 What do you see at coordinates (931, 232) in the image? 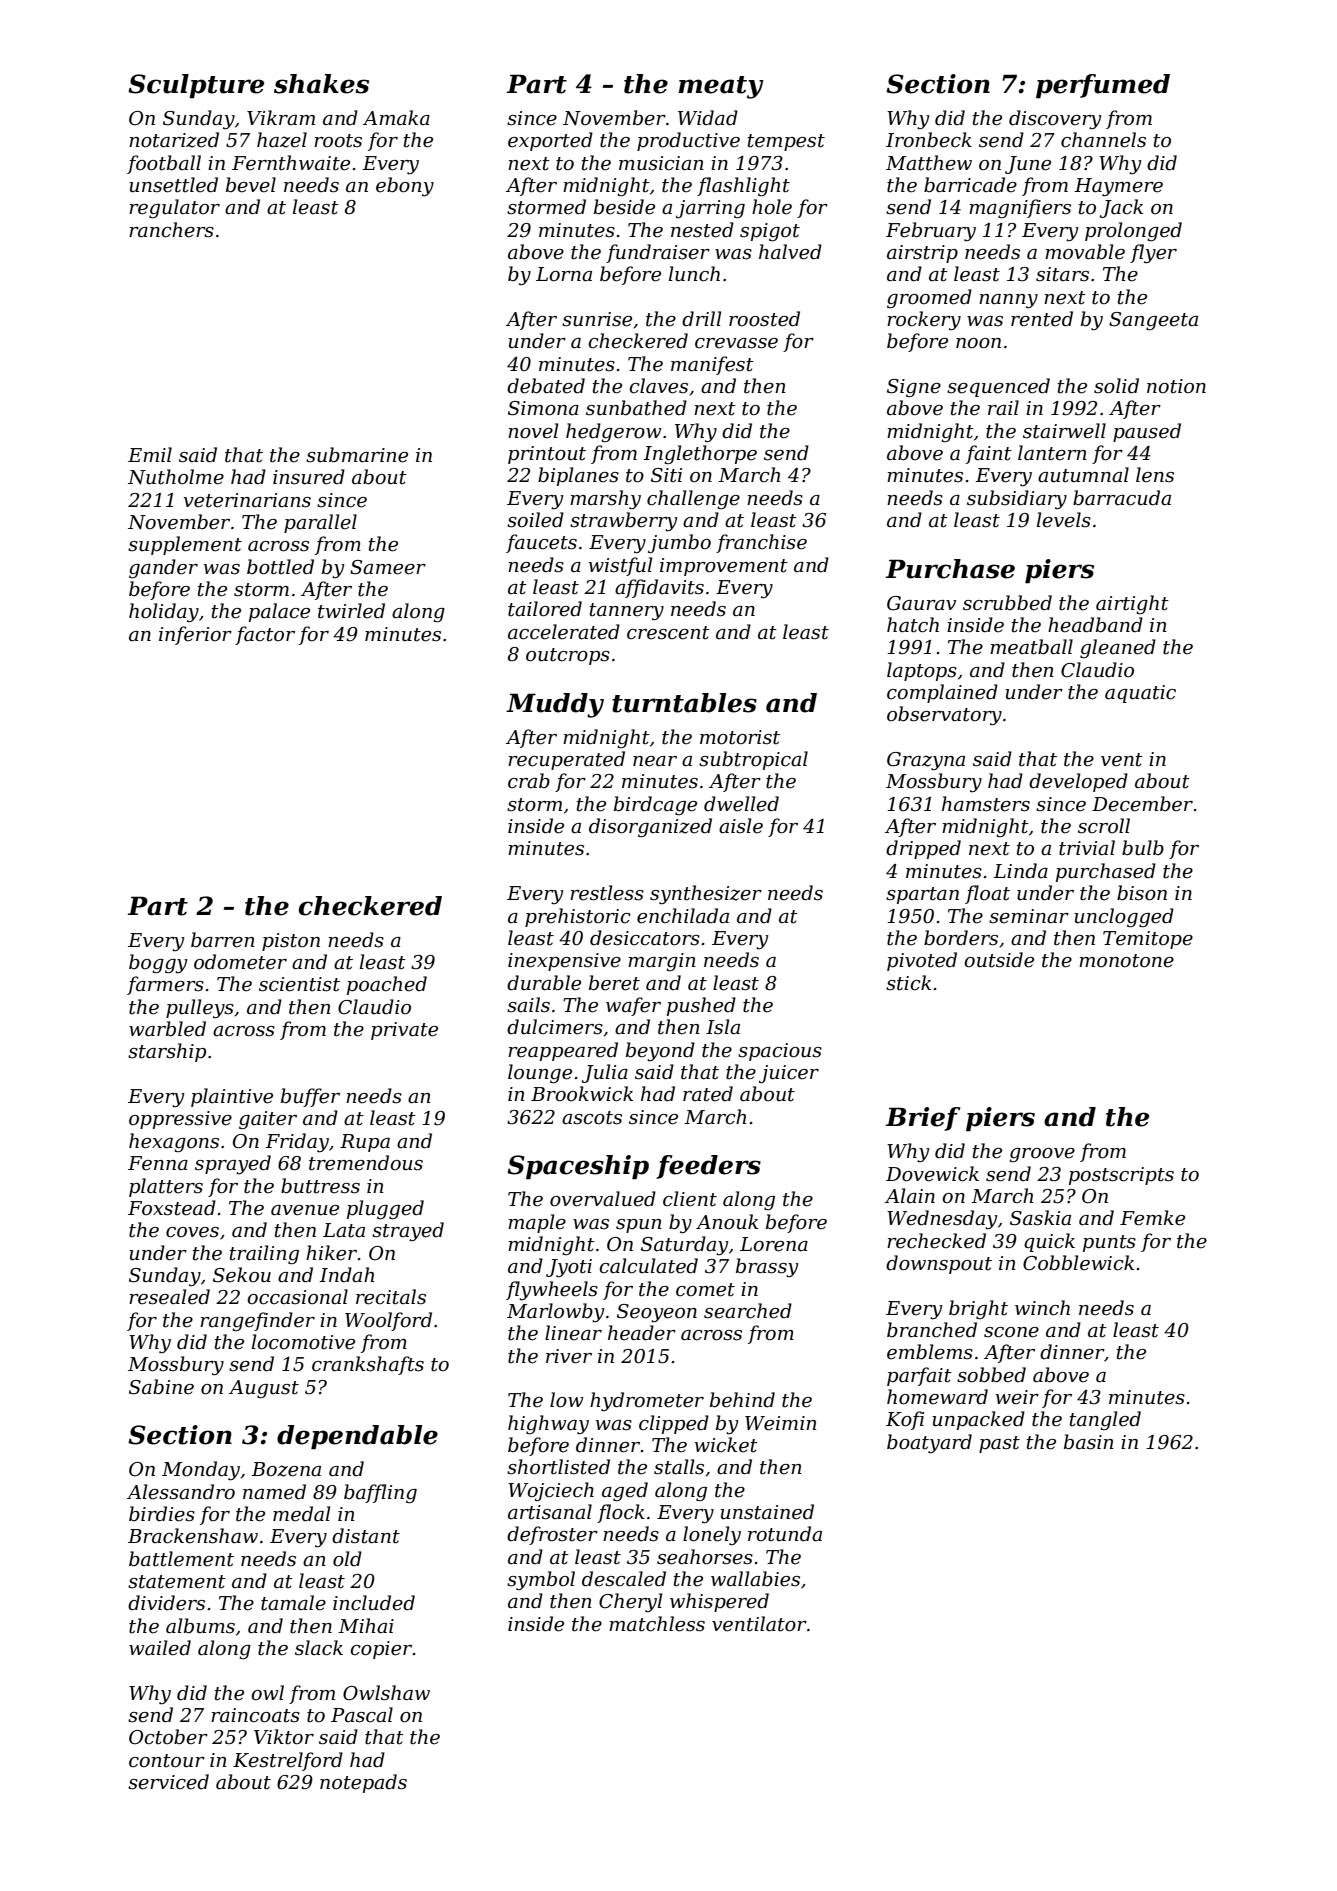
I see `February` at bounding box center [931, 232].
